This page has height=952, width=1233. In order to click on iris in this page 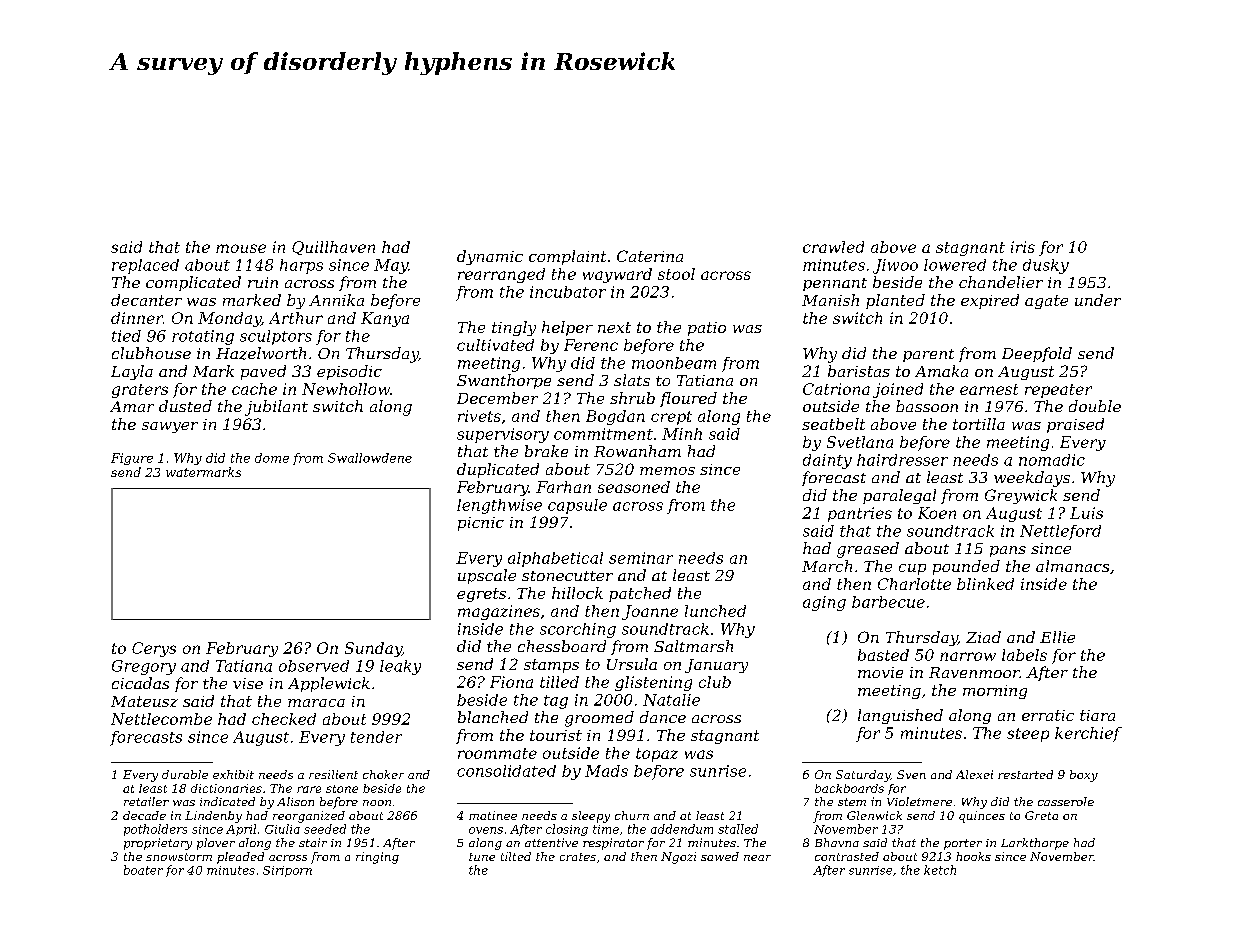, I will do `click(1023, 247)`.
